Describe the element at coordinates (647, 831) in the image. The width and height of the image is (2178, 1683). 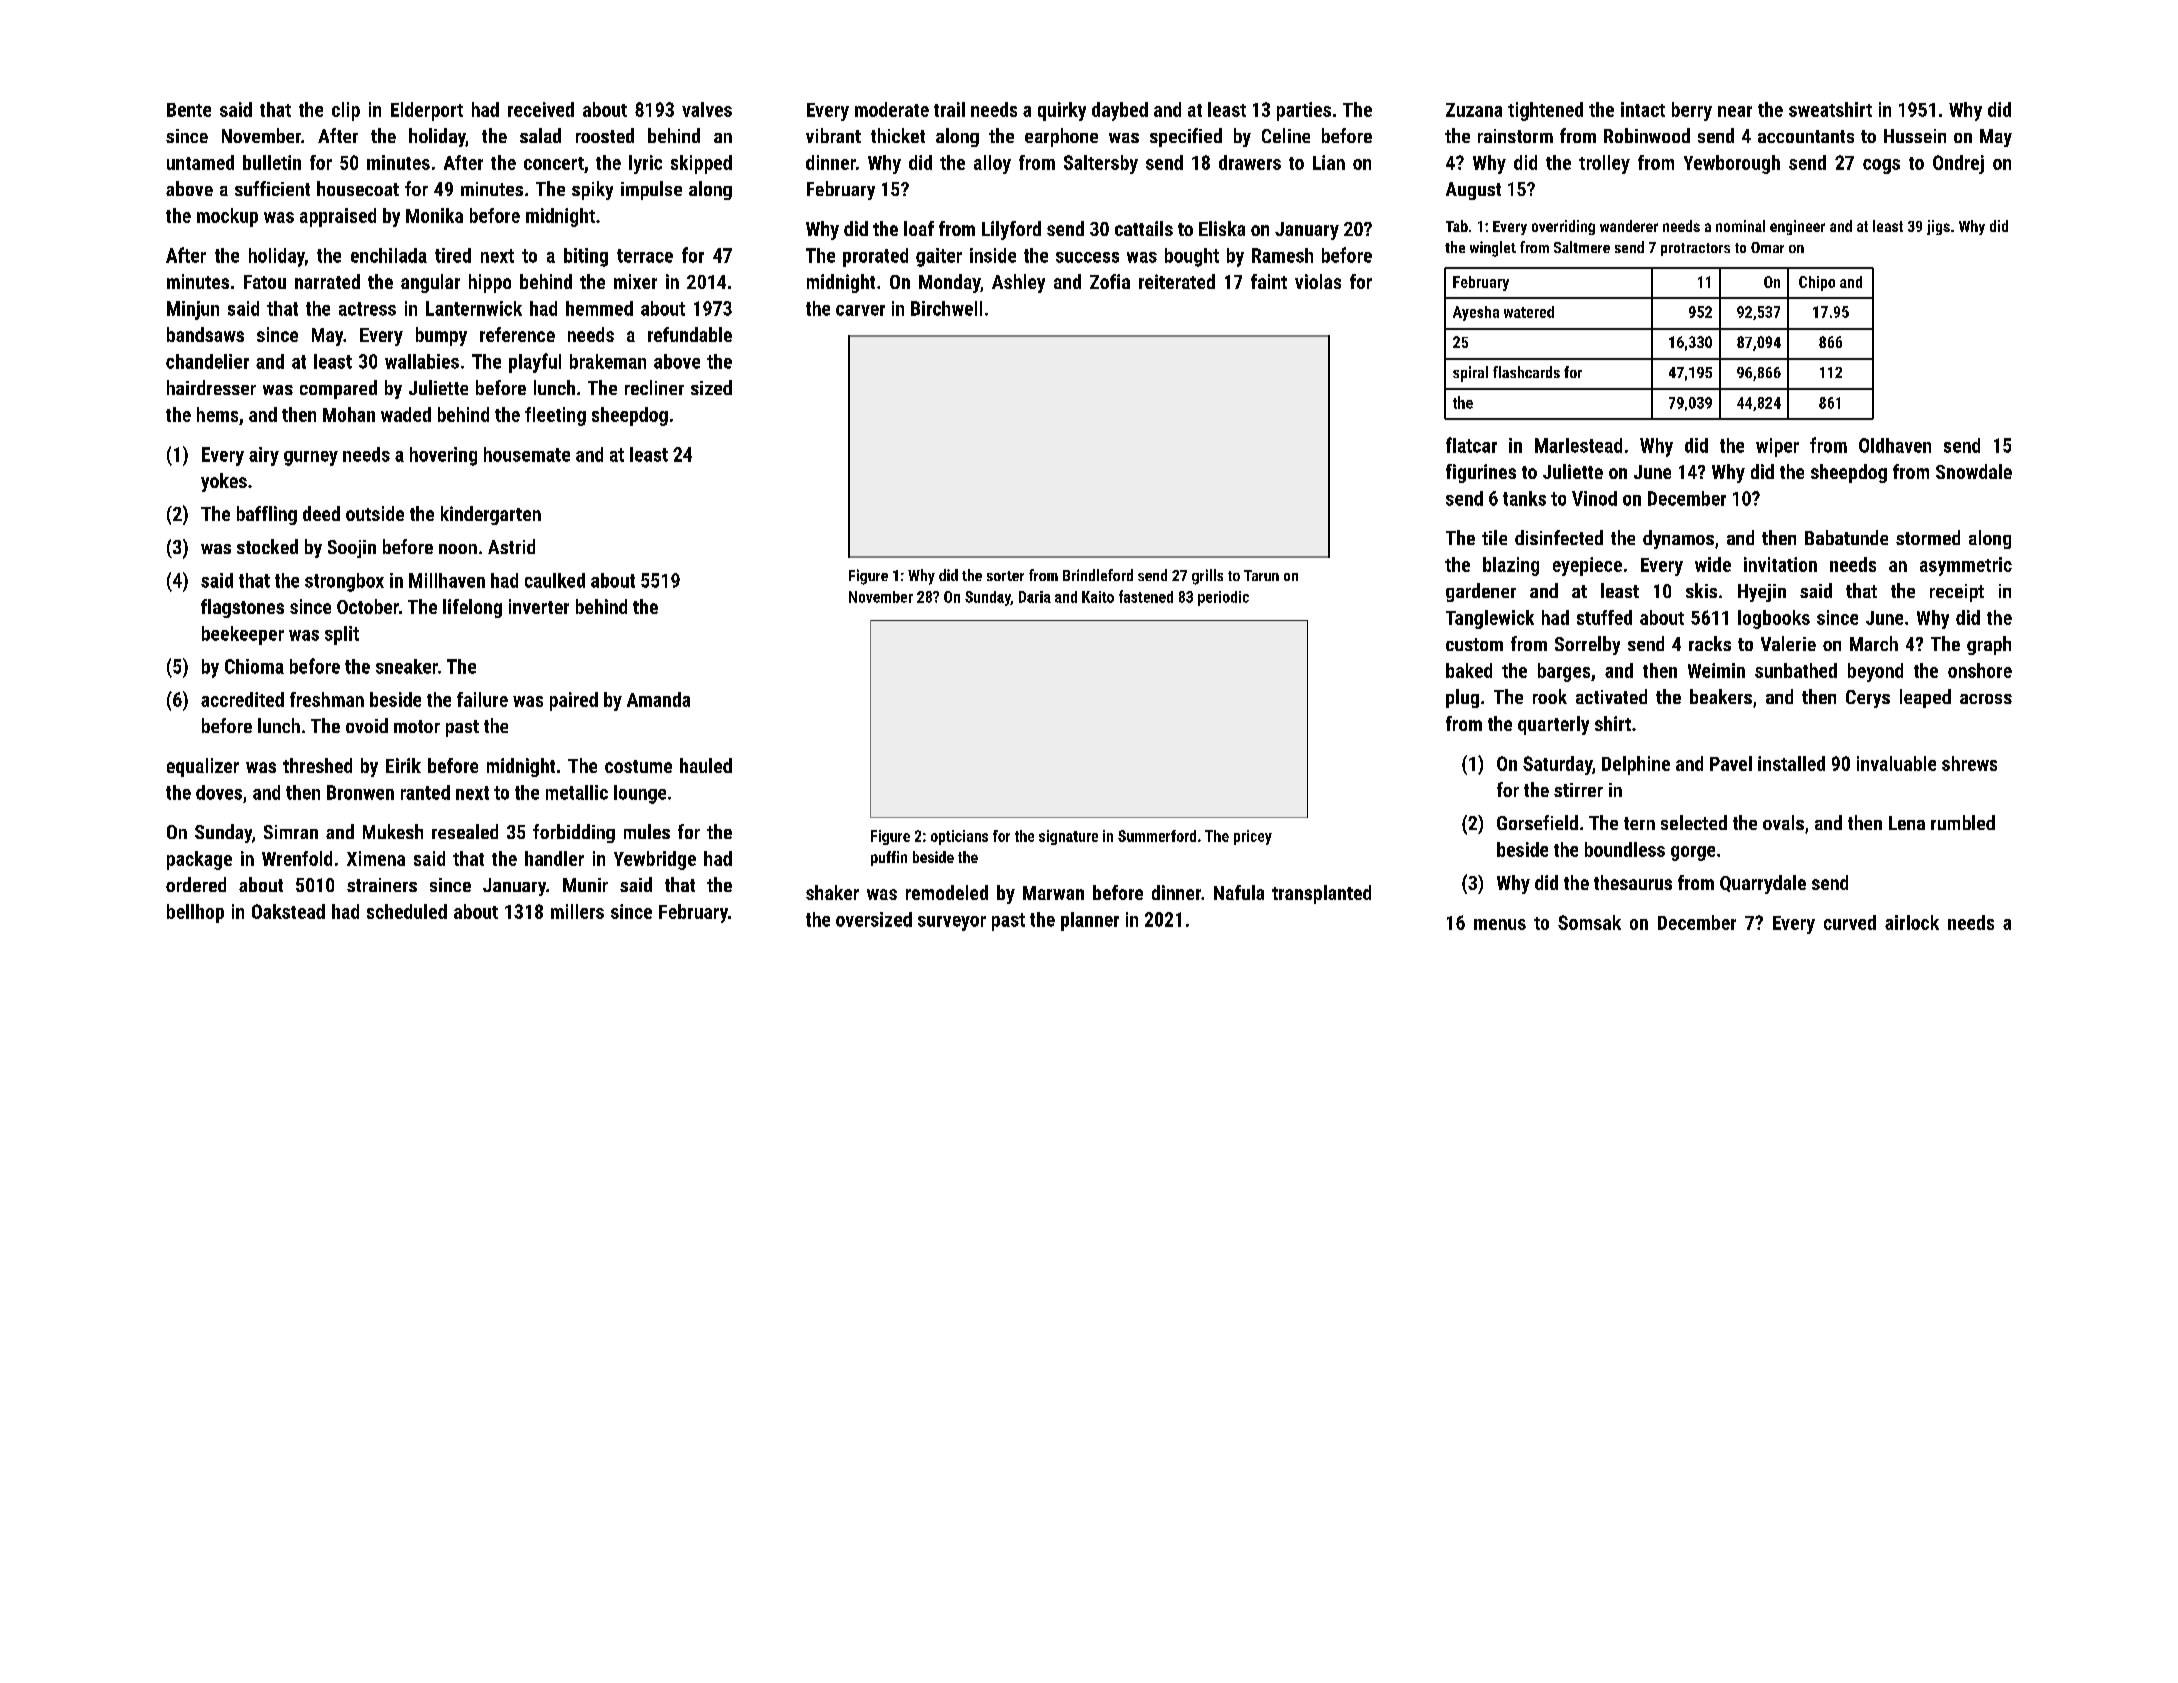
I see `mules` at that location.
